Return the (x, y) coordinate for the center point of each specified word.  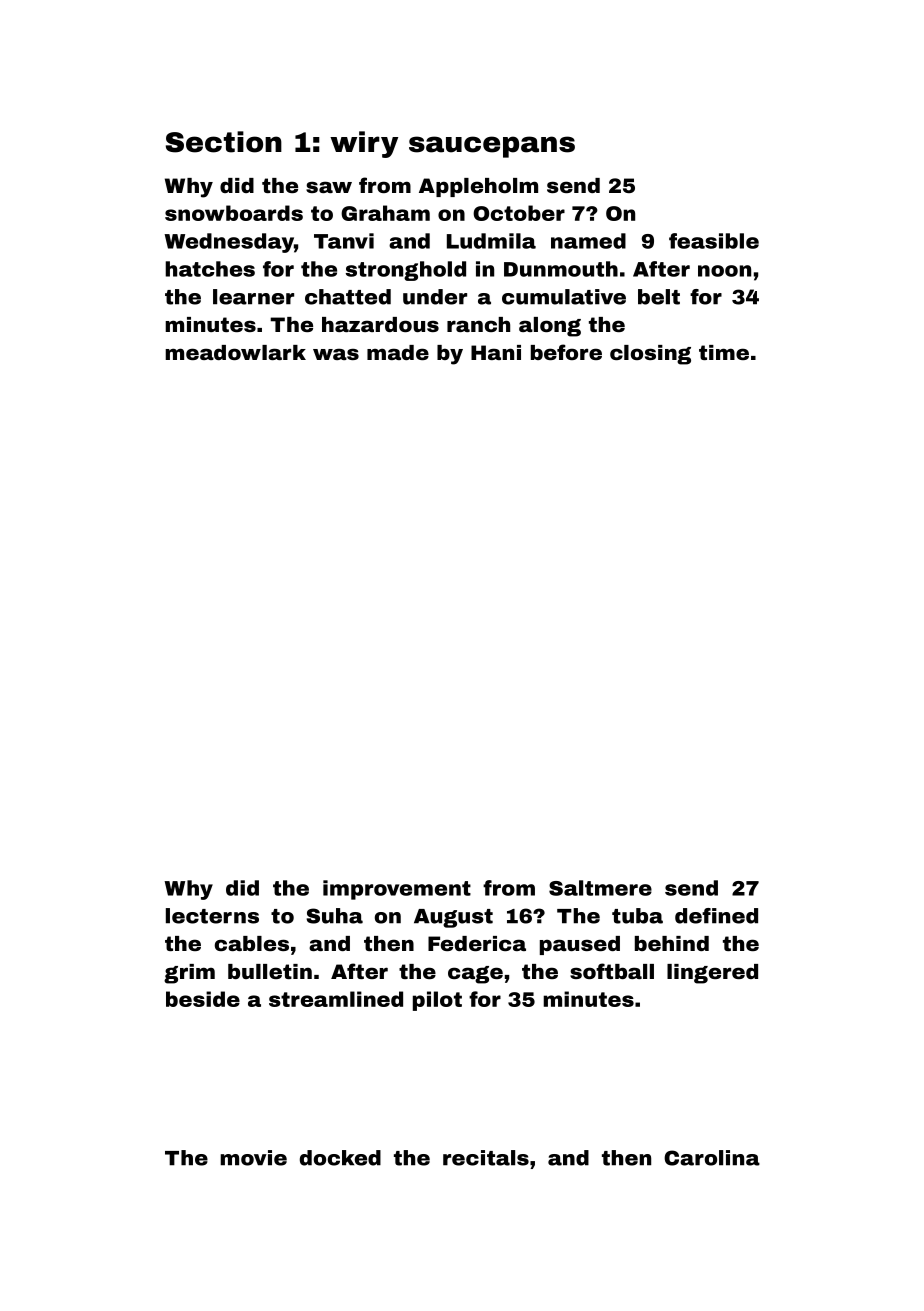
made (398, 352)
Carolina (712, 1158)
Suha (334, 916)
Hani (496, 352)
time (724, 352)
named (588, 241)
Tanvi (344, 241)
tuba (637, 916)
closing (650, 355)
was (336, 354)
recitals (486, 1158)
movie (253, 1158)
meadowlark (235, 352)
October (519, 213)
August (453, 918)
